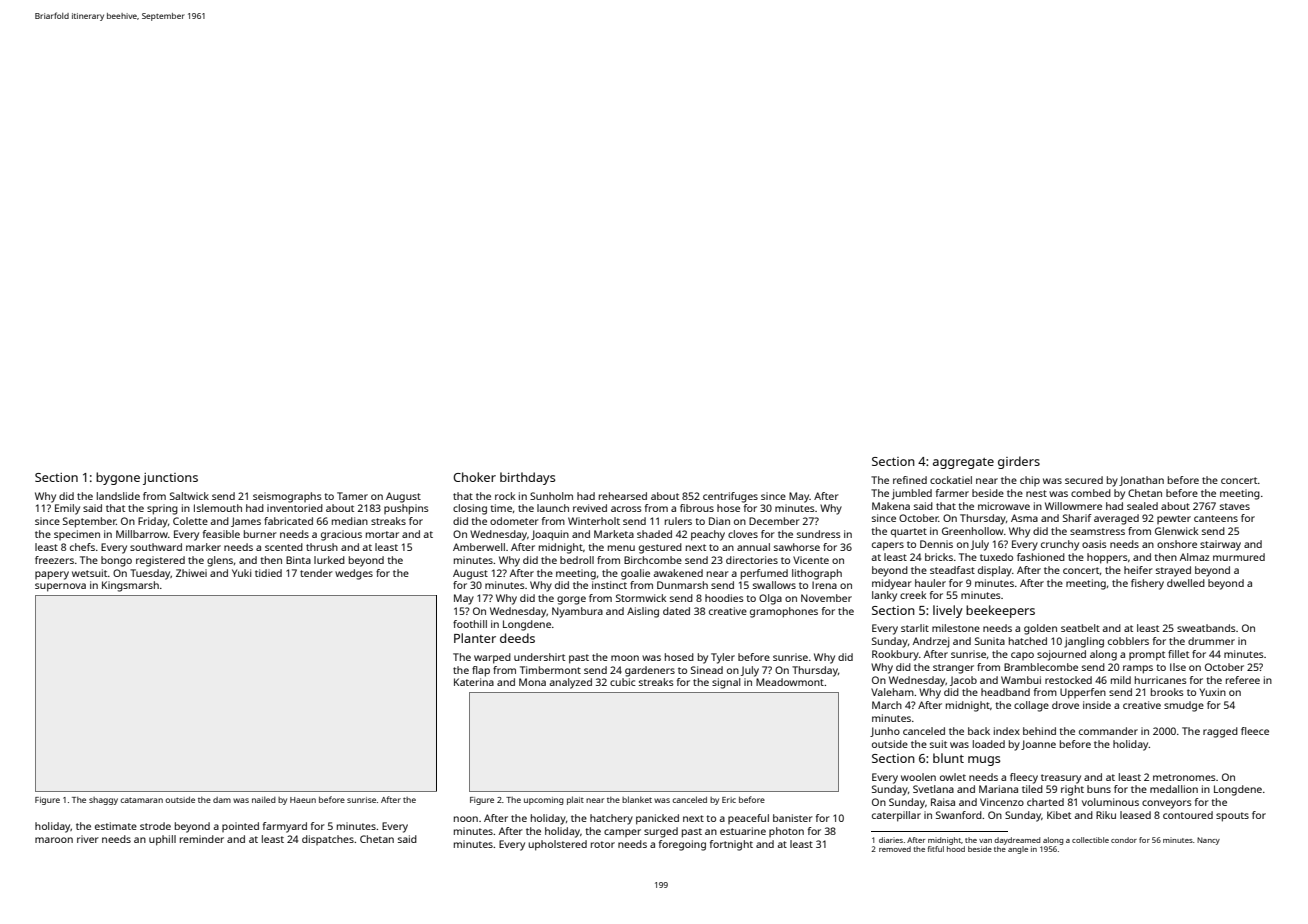 The width and height of the image is (1308, 924). I want to click on crunchy, so click(1060, 545).
